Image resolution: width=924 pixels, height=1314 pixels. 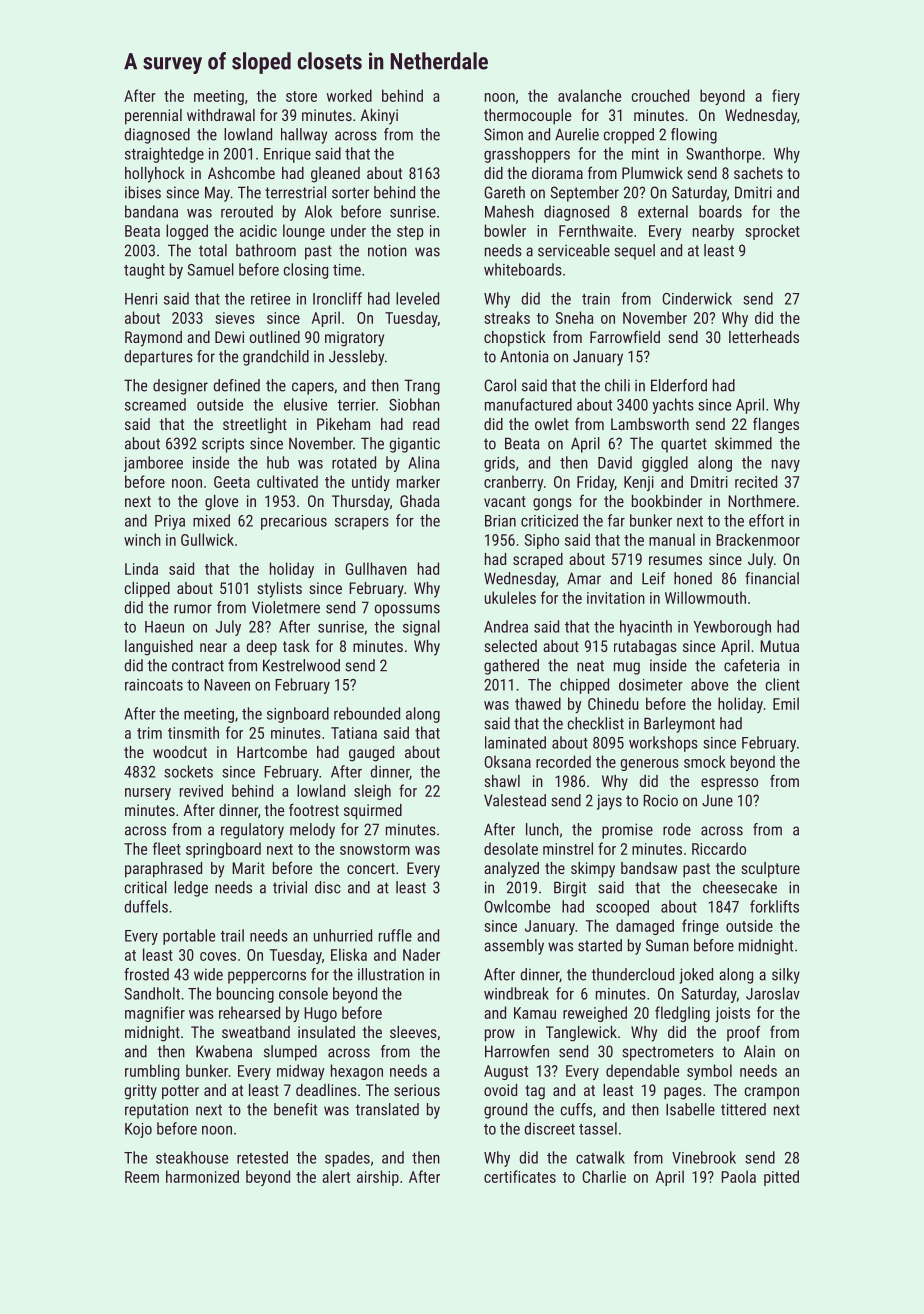 I want to click on grids, so click(x=499, y=464).
